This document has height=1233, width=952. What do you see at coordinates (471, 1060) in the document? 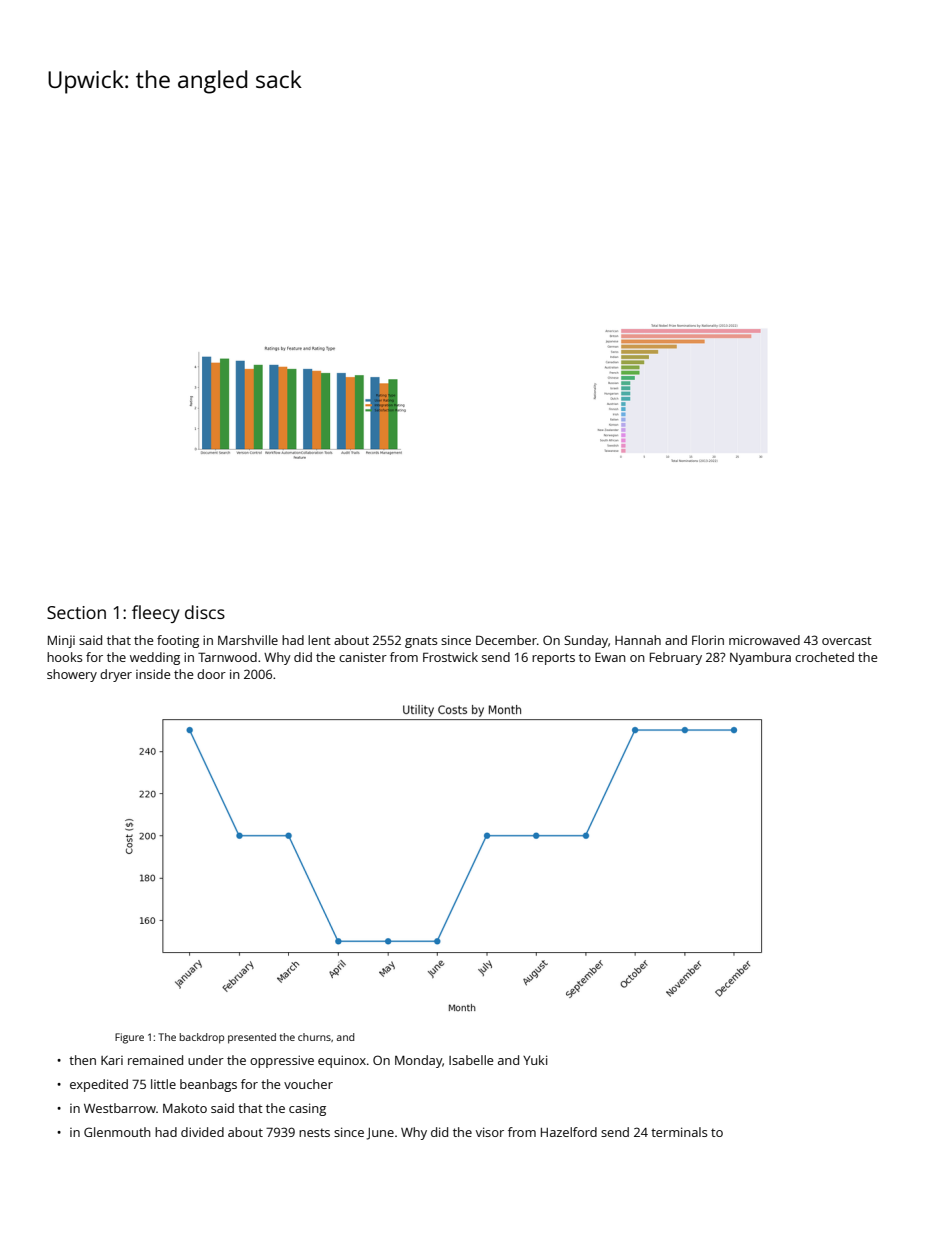
I see `Isabelle` at bounding box center [471, 1060].
